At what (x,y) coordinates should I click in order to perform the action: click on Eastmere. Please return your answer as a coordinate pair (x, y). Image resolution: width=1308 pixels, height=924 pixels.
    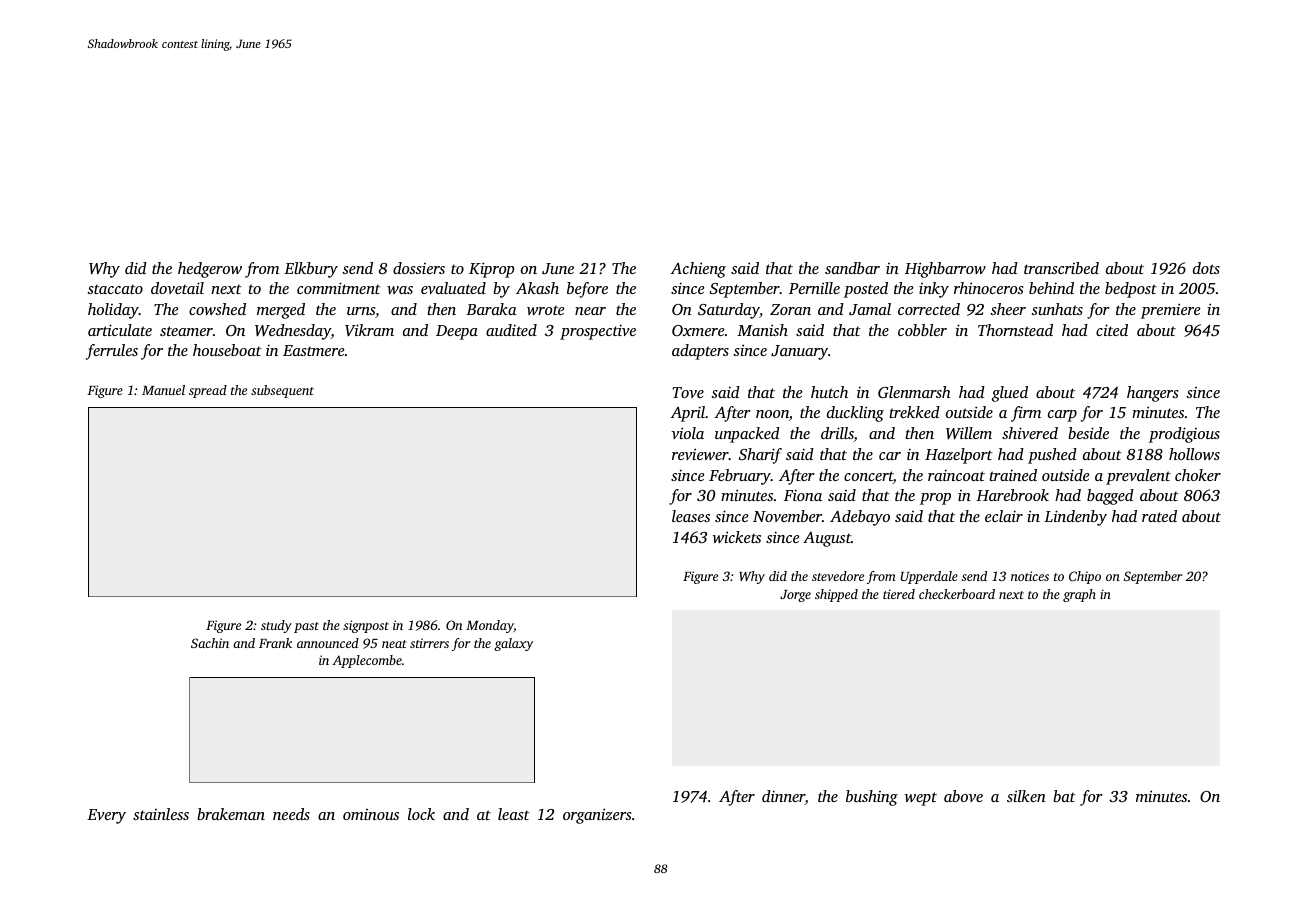
    Looking at the image, I should click on (313, 350).
